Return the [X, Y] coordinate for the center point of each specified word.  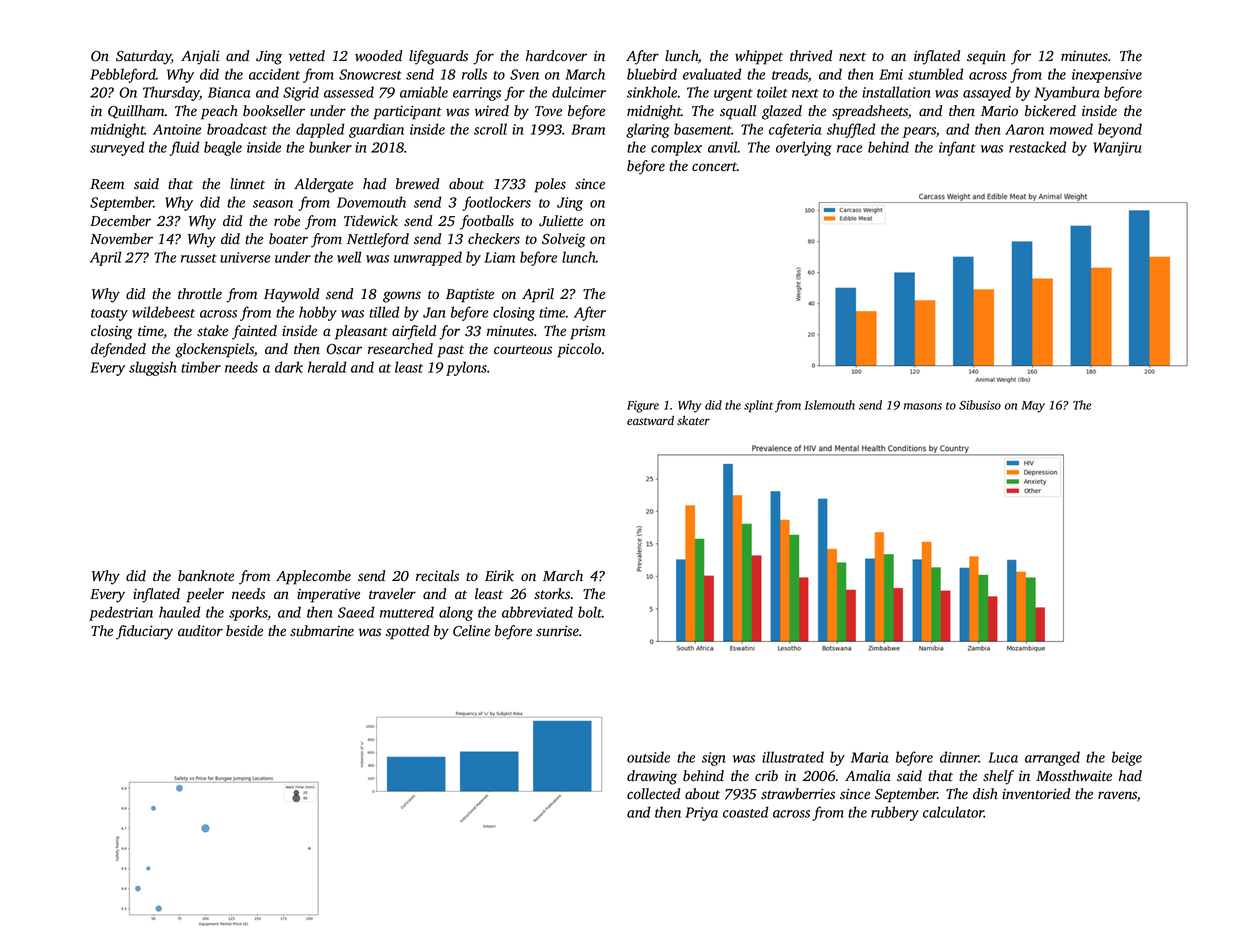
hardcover [556, 56]
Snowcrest [370, 74]
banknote [206, 576]
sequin [986, 58]
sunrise [557, 631]
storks [552, 594]
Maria [869, 757]
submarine [322, 631]
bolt [590, 612]
